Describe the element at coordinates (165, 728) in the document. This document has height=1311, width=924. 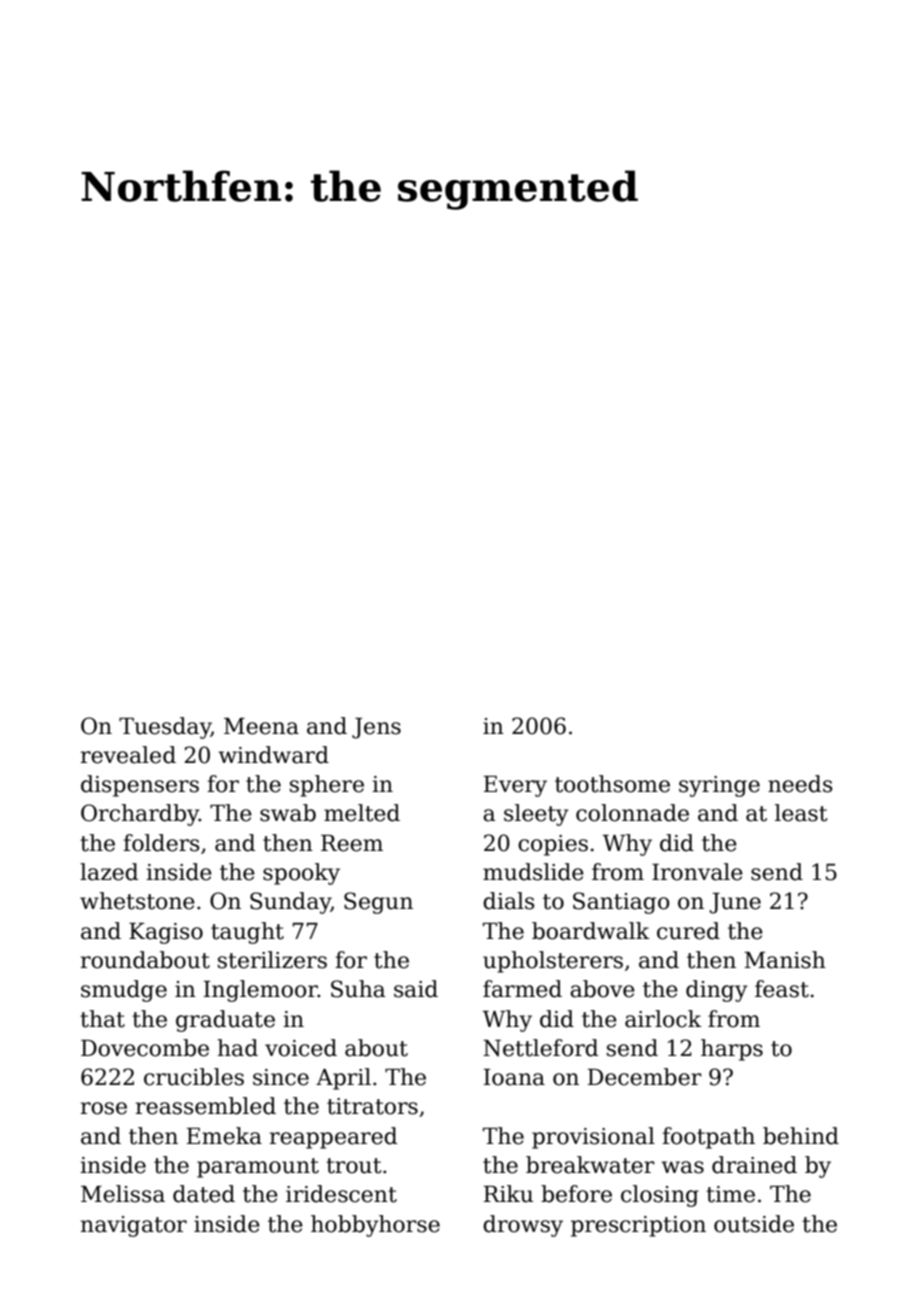
I see `Tuesday` at that location.
